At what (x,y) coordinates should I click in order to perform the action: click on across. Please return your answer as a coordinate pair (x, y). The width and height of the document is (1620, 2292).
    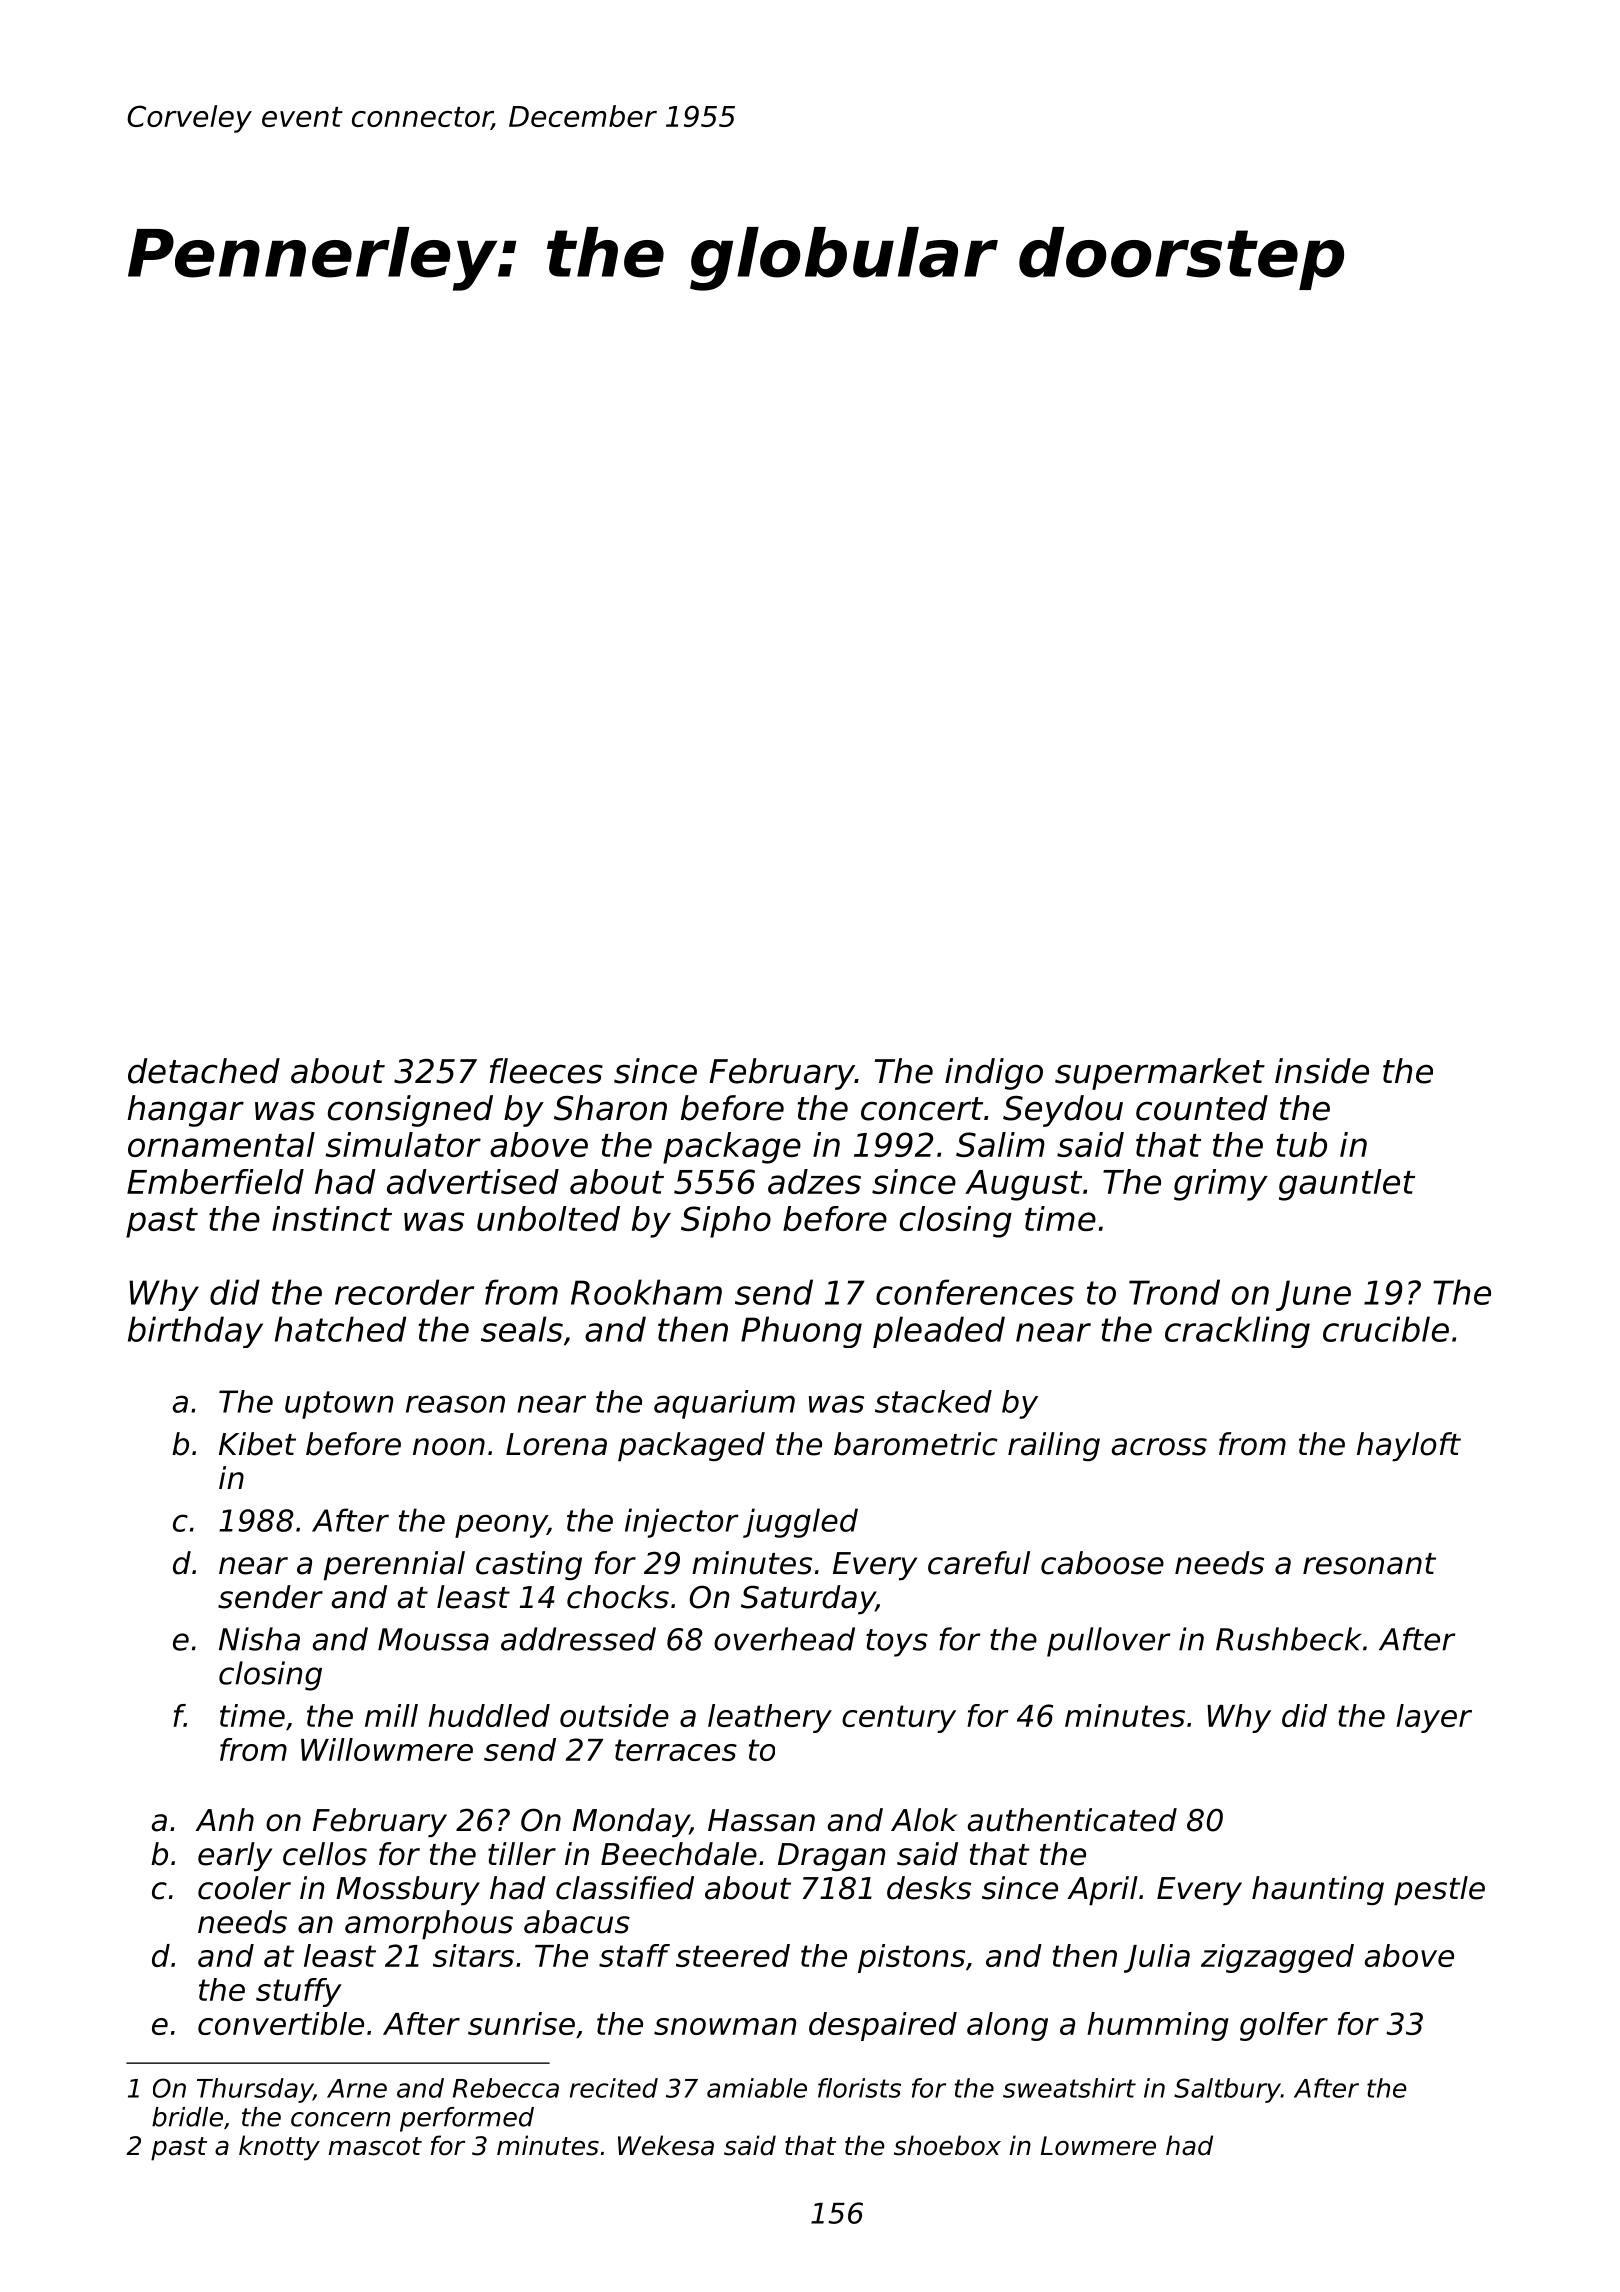
    Looking at the image, I should click on (1159, 1447).
